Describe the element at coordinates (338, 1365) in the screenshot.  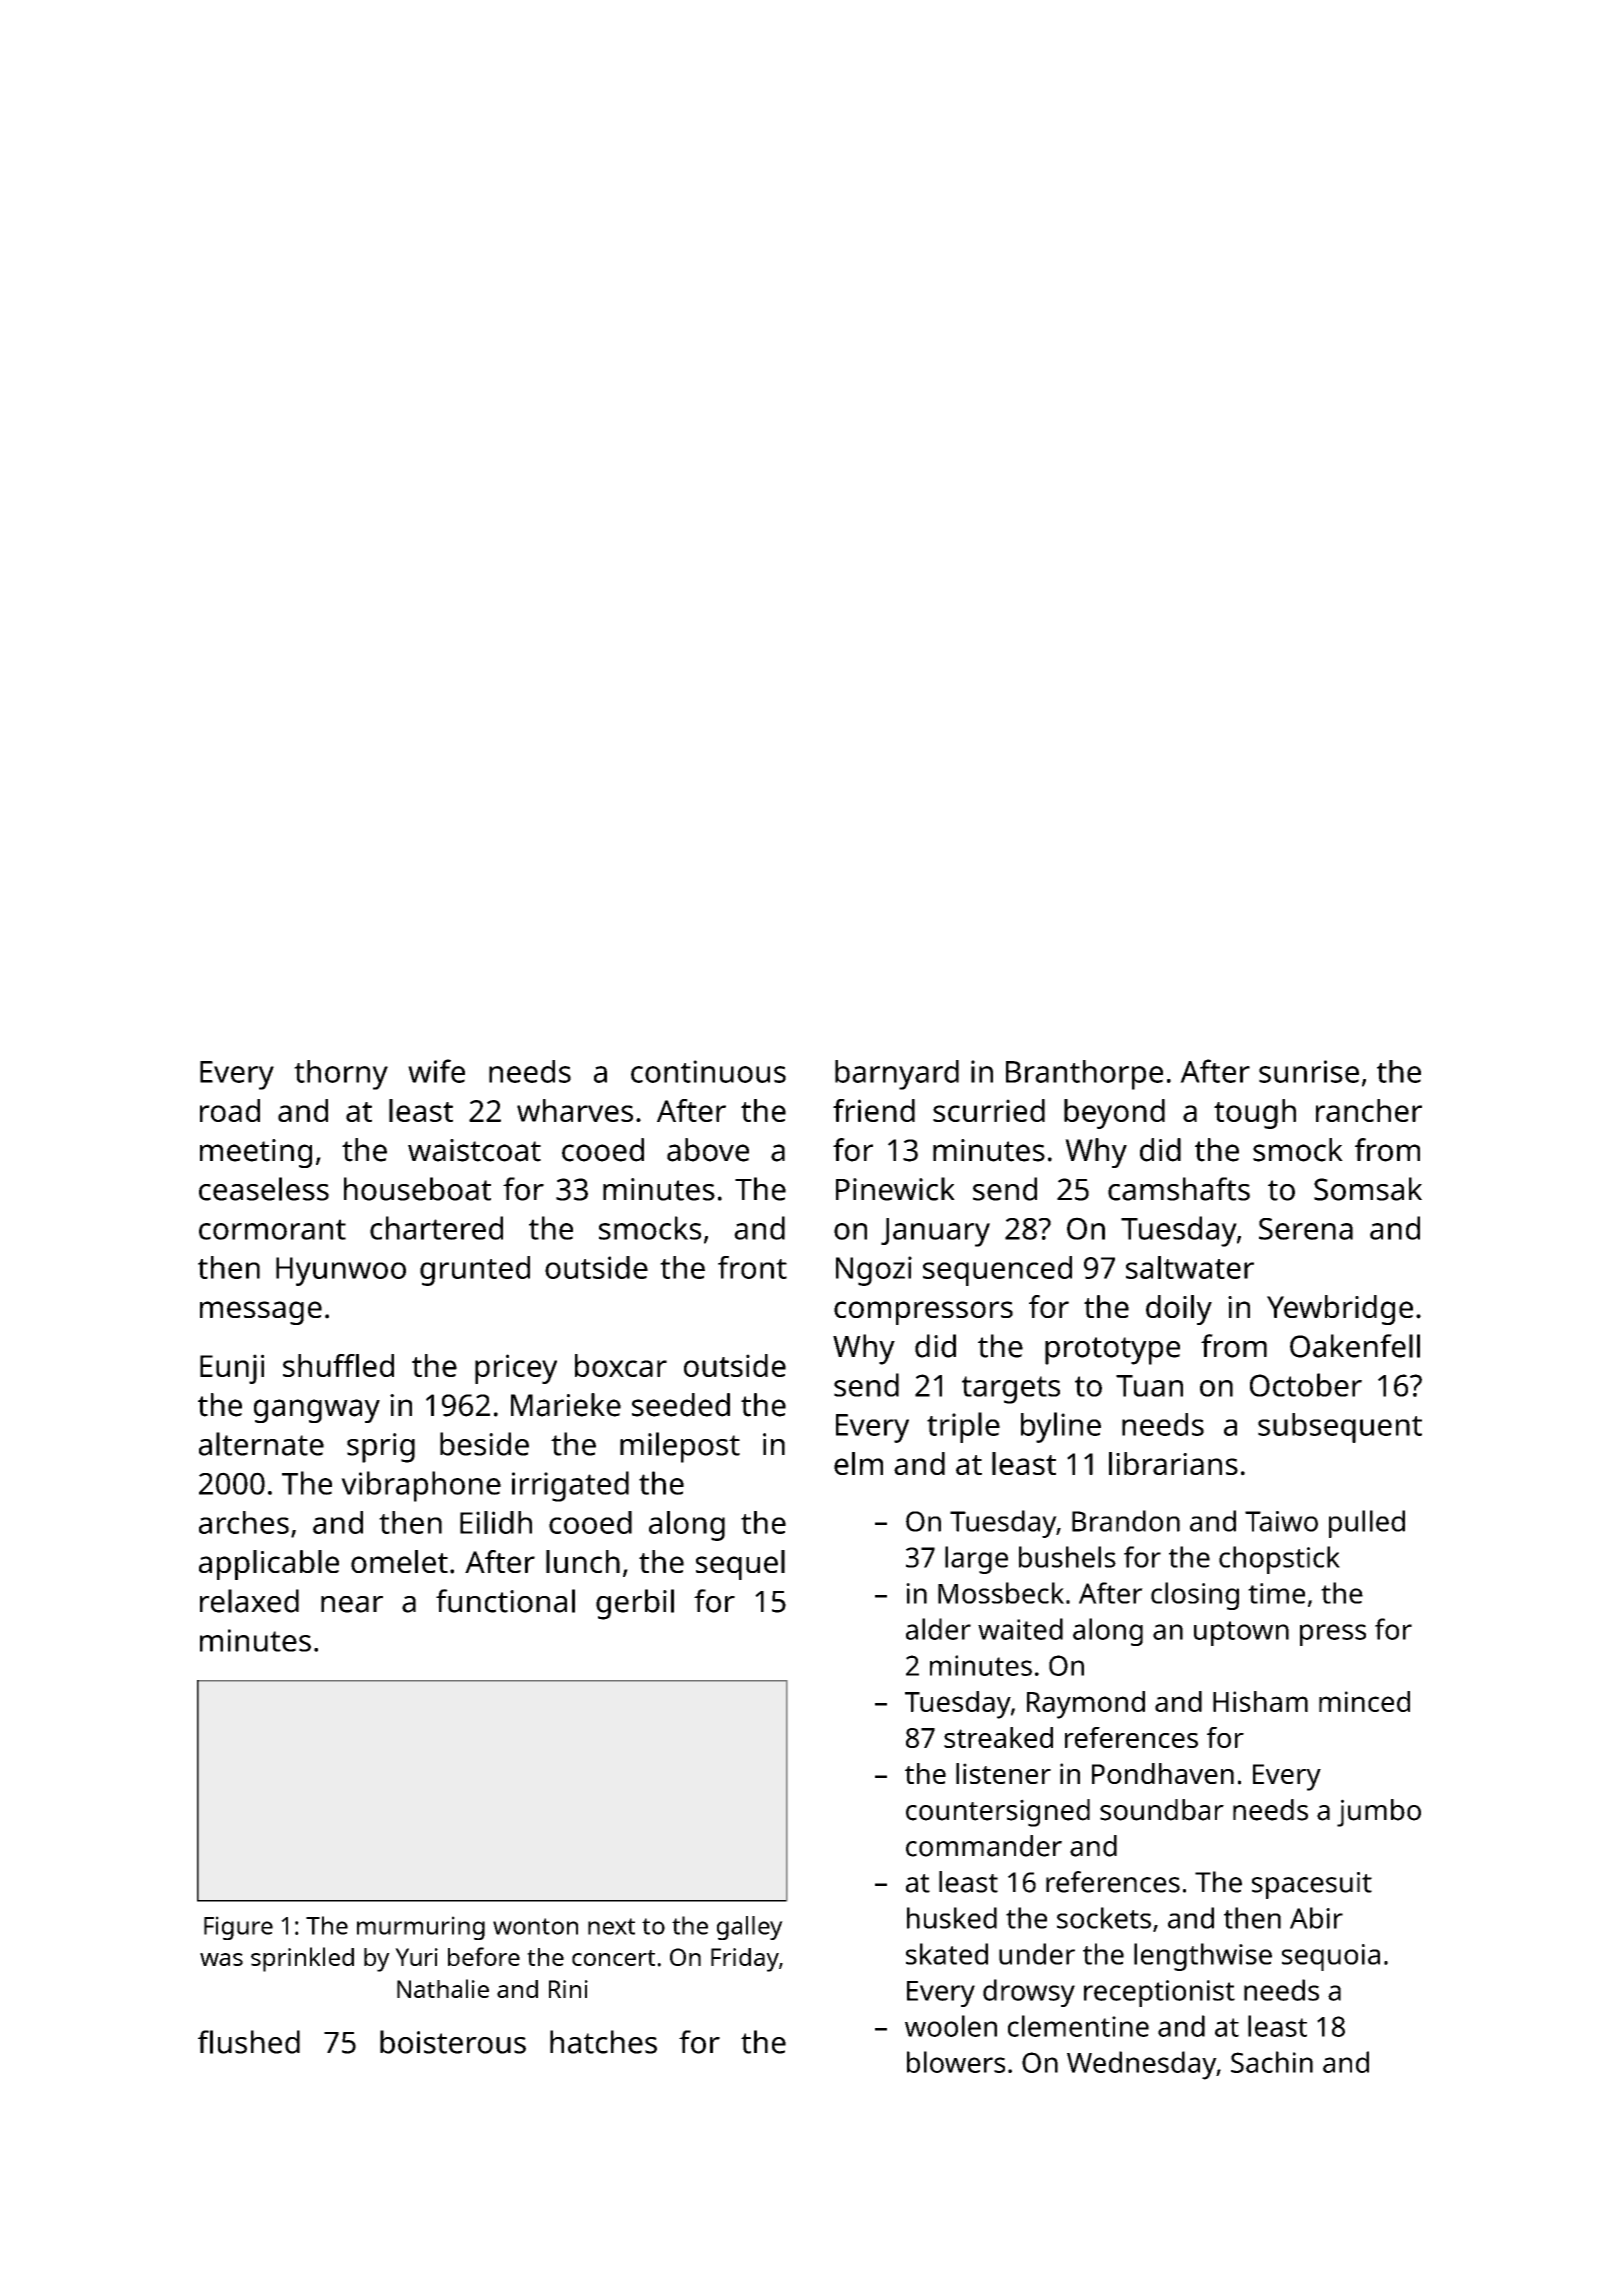
I see `shuffled` at that location.
